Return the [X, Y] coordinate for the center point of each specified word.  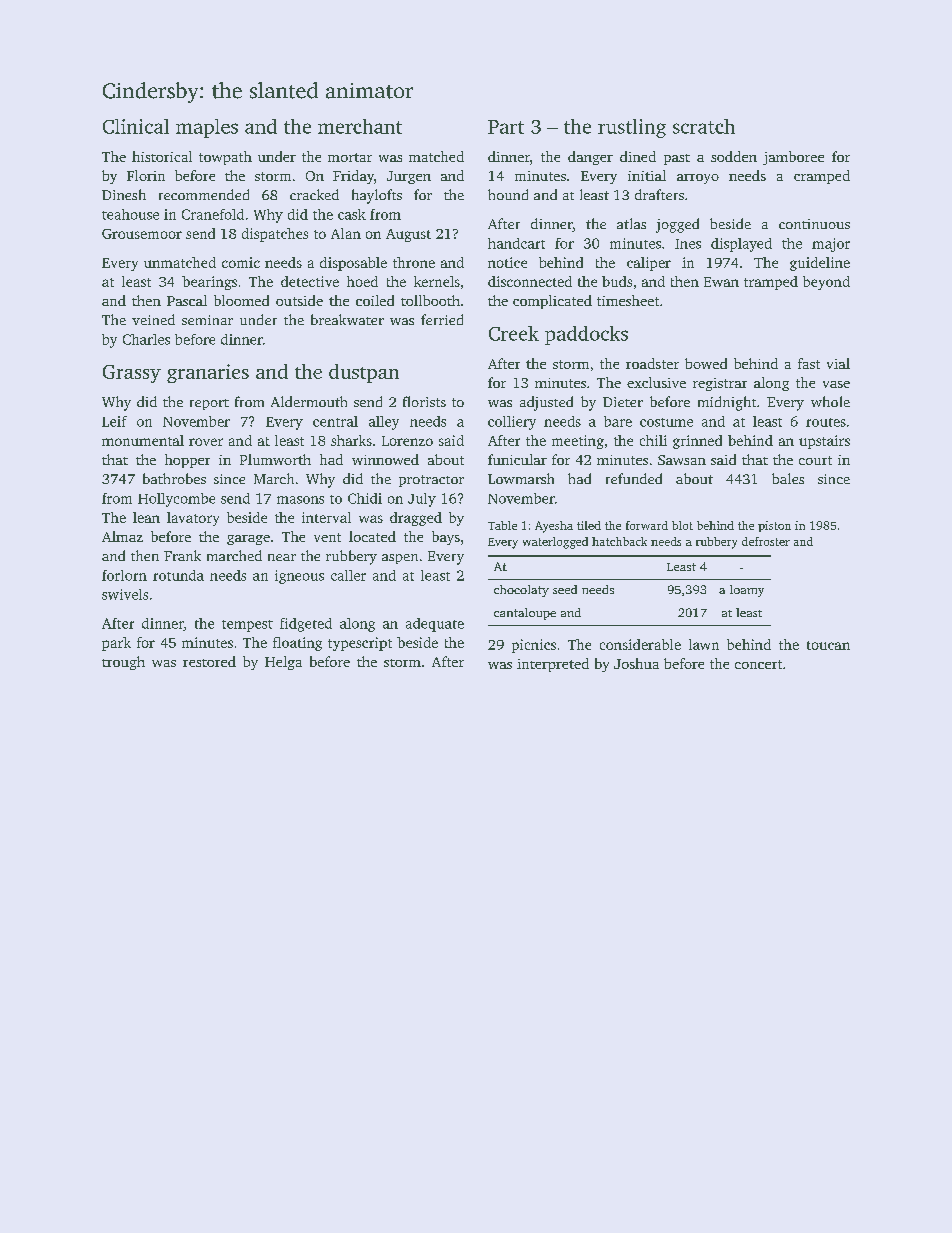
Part [506, 127]
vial [838, 363]
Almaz [122, 536]
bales [788, 478]
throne [414, 262]
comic [241, 262]
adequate [435, 625]
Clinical [136, 126]
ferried [442, 319]
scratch [704, 126]
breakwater [347, 319]
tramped [771, 283]
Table [502, 525]
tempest [247, 626]
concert [758, 664]
